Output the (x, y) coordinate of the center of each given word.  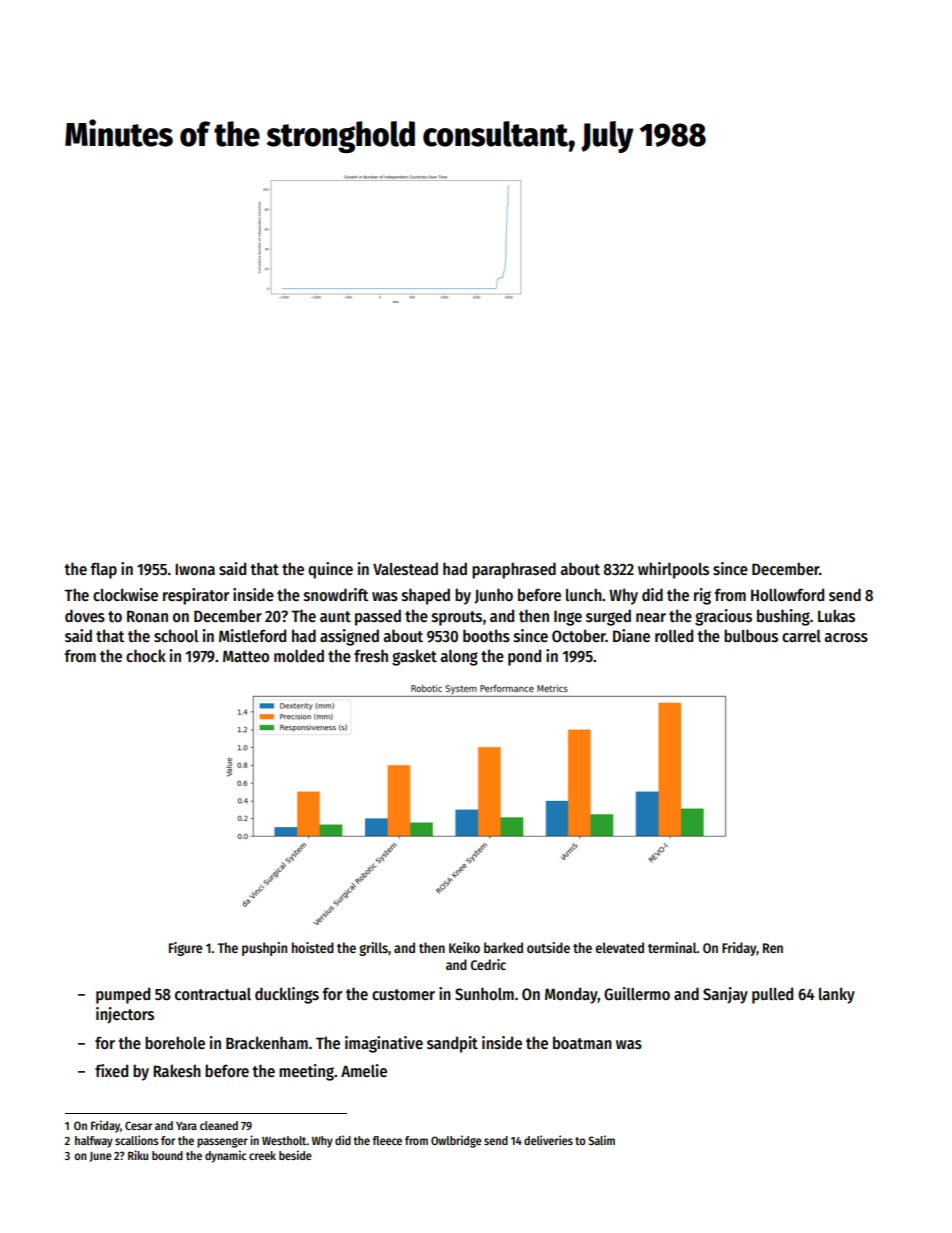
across (846, 637)
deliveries (548, 1140)
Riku (138, 1155)
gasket (414, 657)
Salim (601, 1140)
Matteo (246, 656)
